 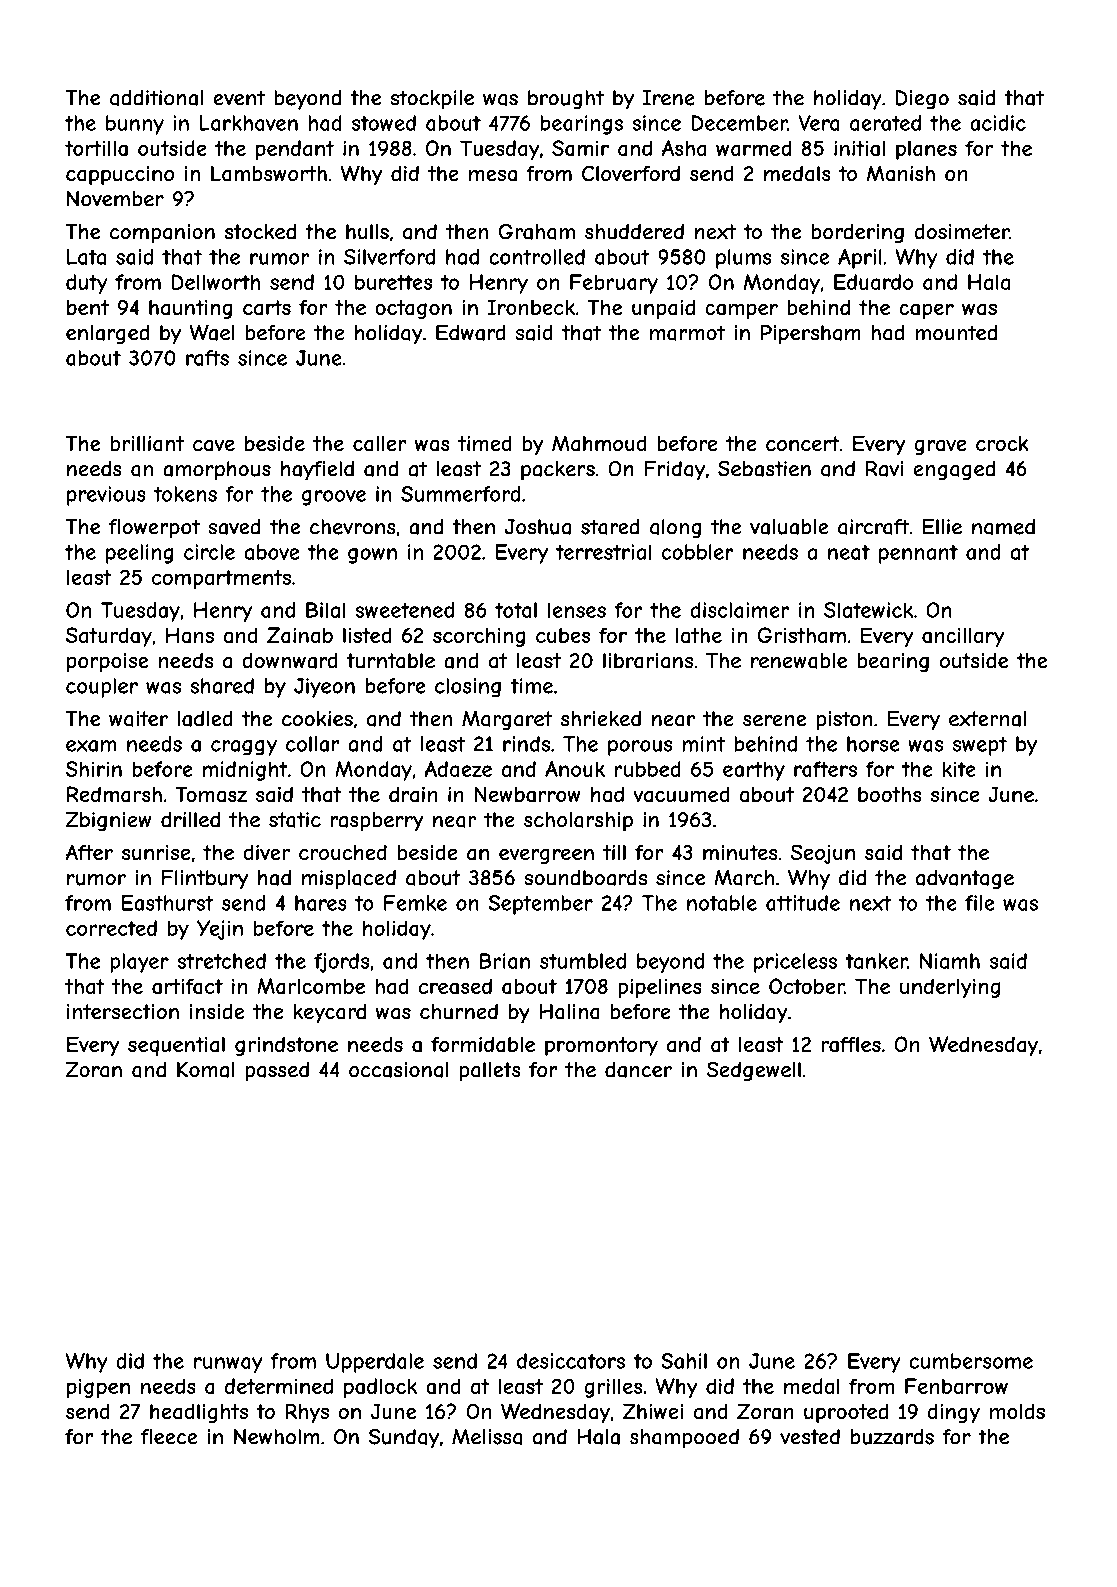 What do you see at coordinates (432, 100) in the document?
I see `stockpile` at bounding box center [432, 100].
